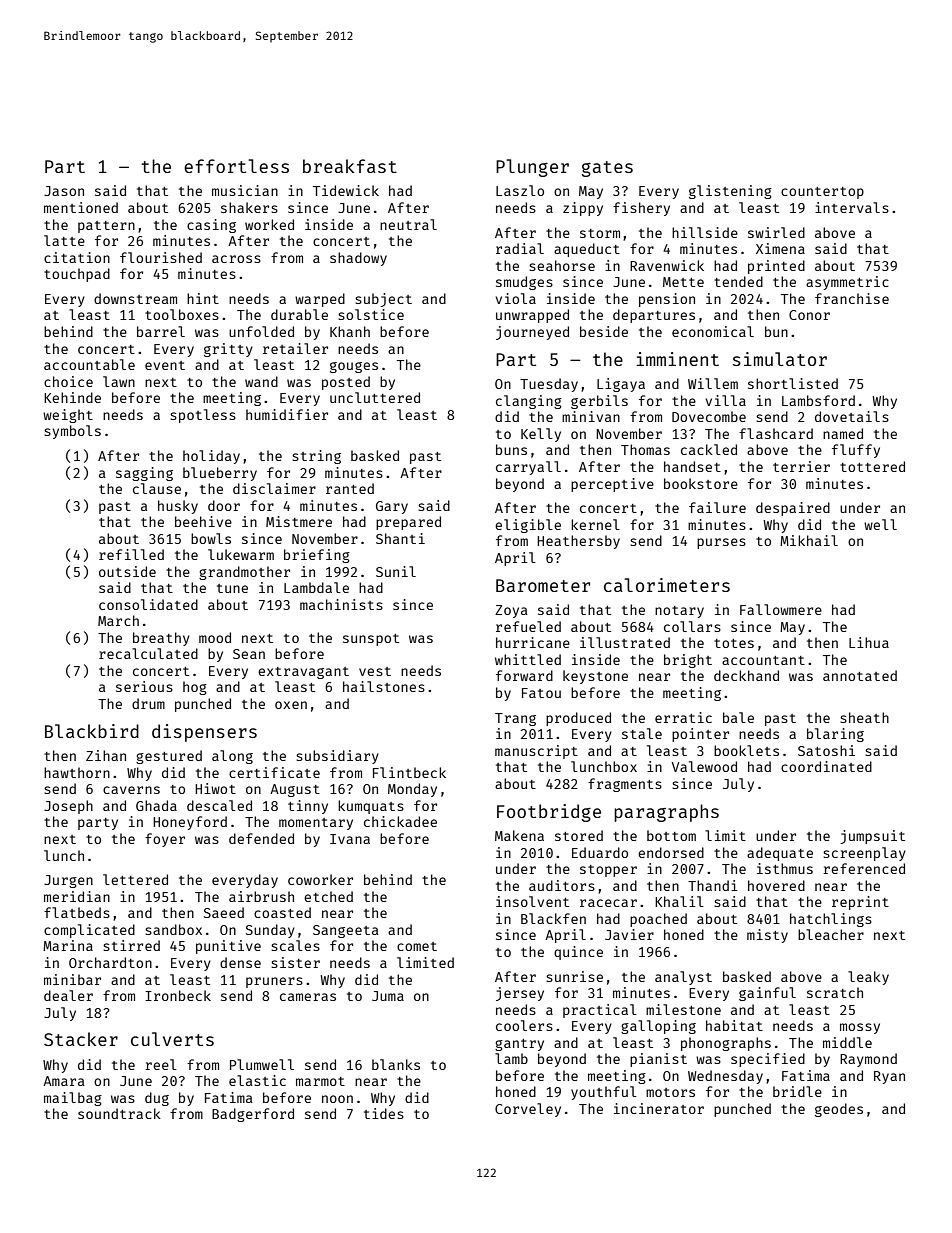 Image resolution: width=952 pixels, height=1233 pixels. What do you see at coordinates (72, 432) in the page?
I see `symbols` at bounding box center [72, 432].
